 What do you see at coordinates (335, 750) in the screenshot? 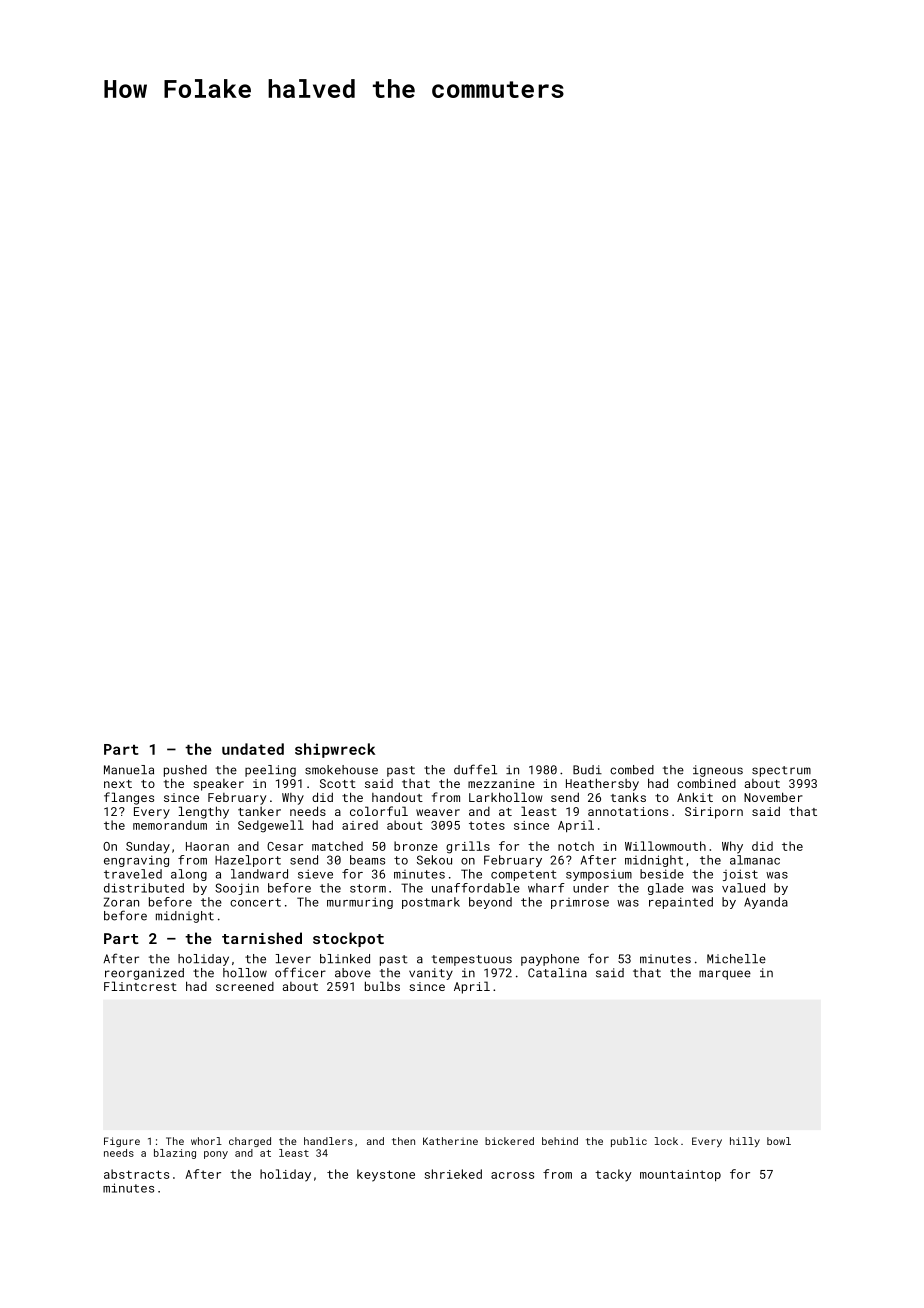
I see `shipwreck` at bounding box center [335, 750].
